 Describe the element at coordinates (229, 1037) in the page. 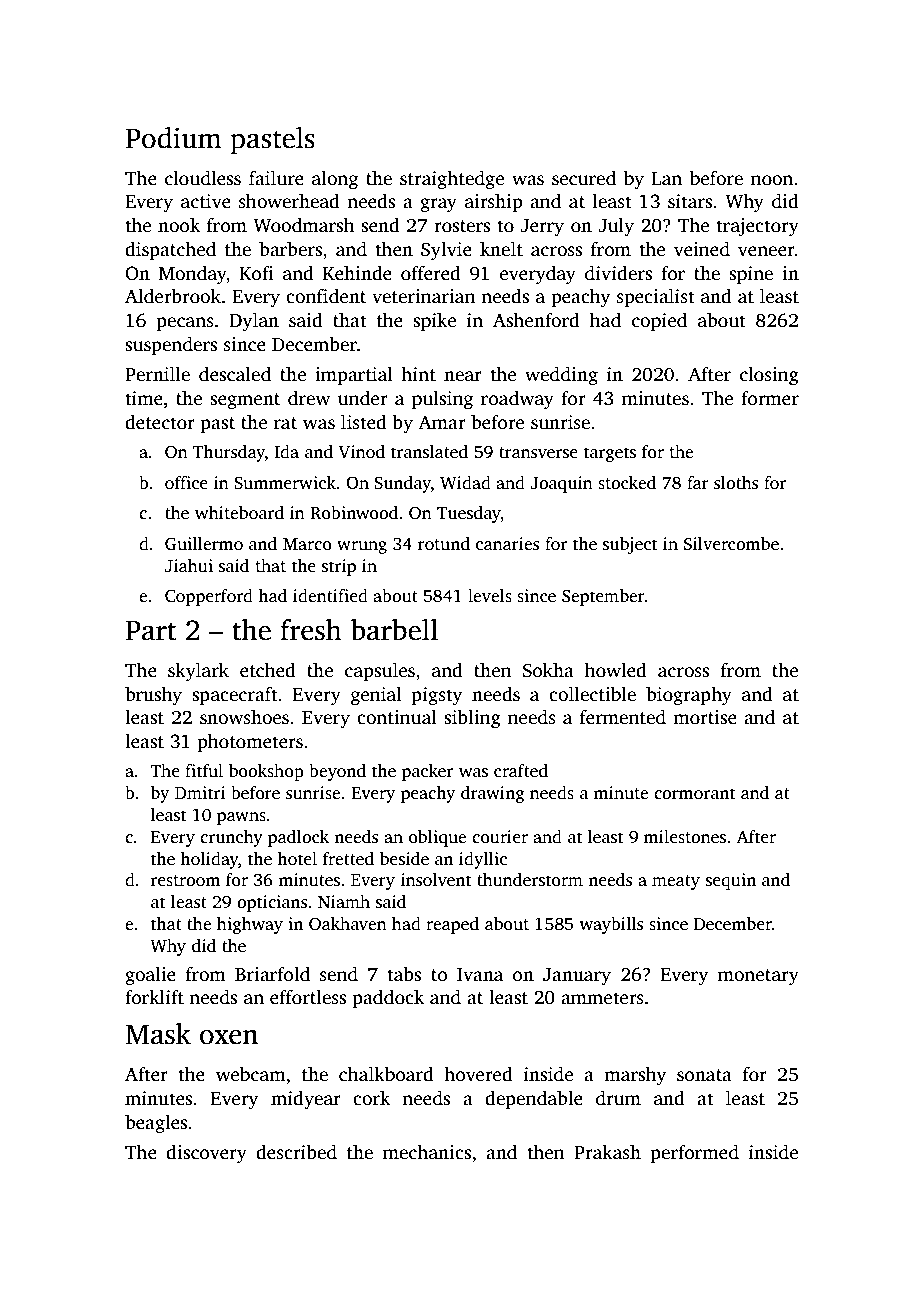

I see `oxen` at that location.
